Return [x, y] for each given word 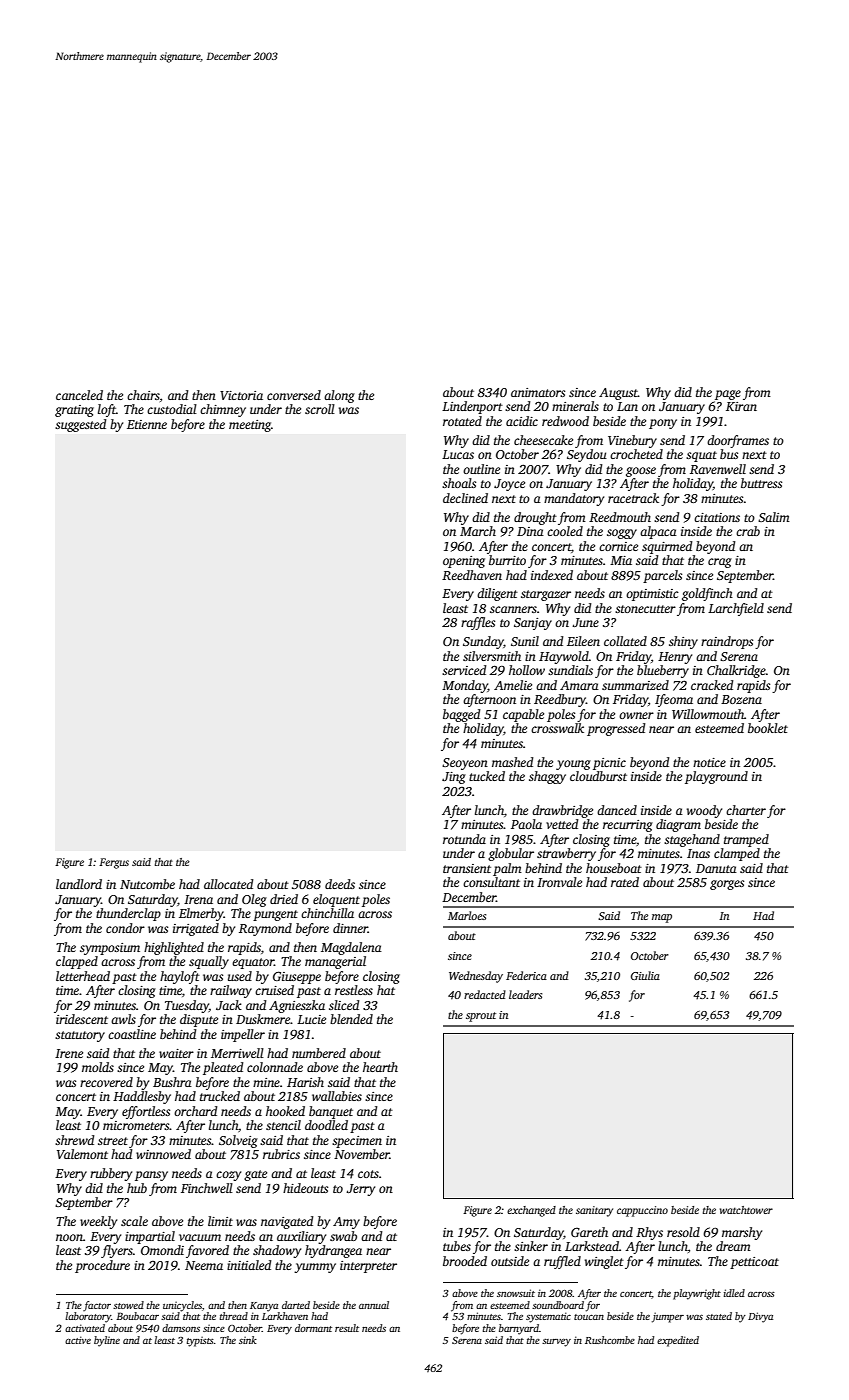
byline [107, 1341]
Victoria [241, 395]
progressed [616, 729]
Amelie [513, 685]
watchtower [746, 1210]
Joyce [509, 485]
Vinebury [632, 441]
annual [374, 1305]
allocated [228, 884]
